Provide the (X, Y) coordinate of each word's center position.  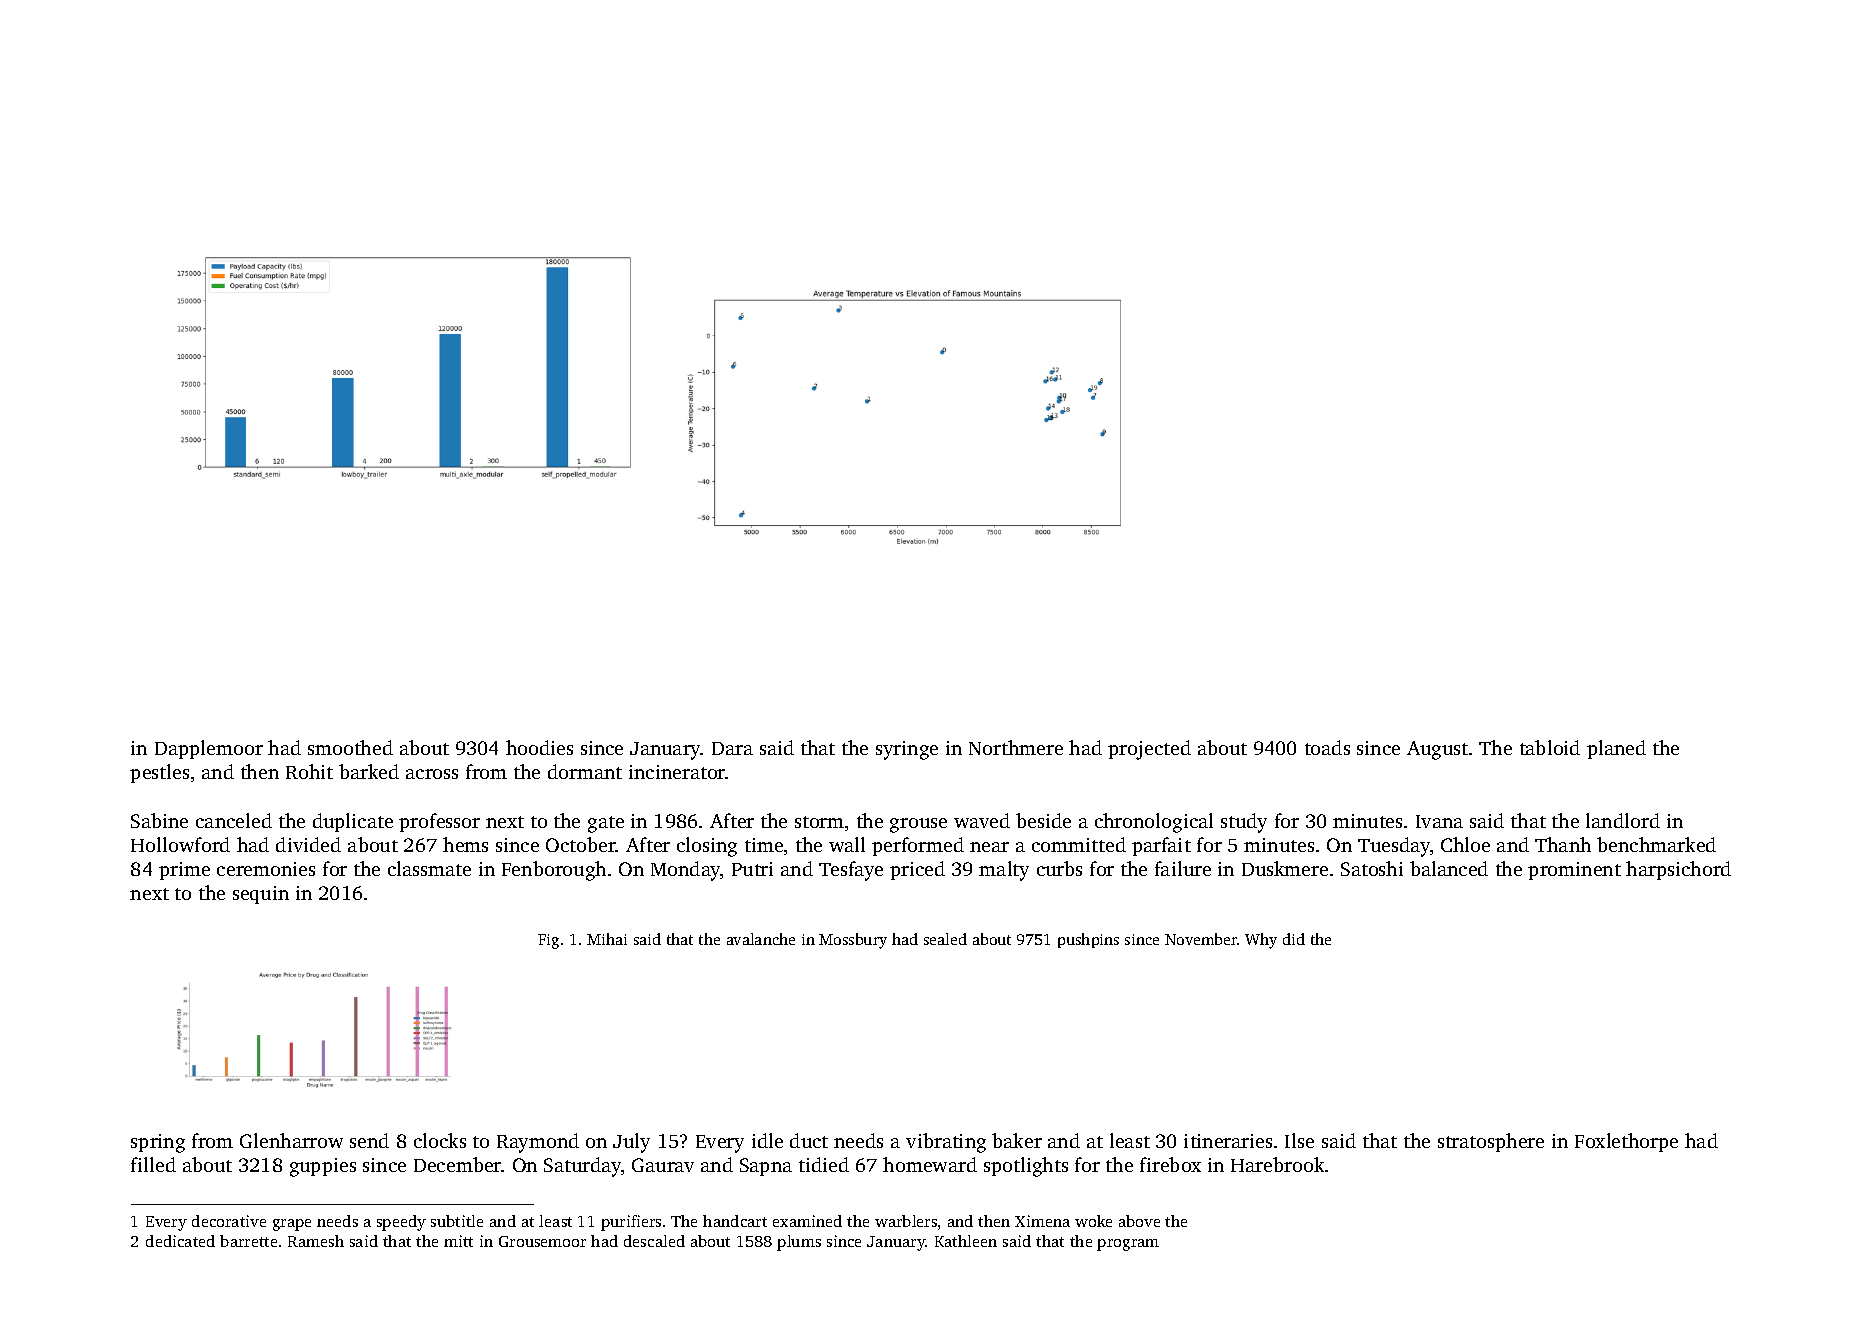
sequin (261, 895)
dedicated (180, 1241)
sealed (945, 939)
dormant (585, 771)
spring (158, 1143)
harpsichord (1678, 870)
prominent (1574, 871)
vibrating (946, 1143)
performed (918, 846)
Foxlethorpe (1626, 1142)
